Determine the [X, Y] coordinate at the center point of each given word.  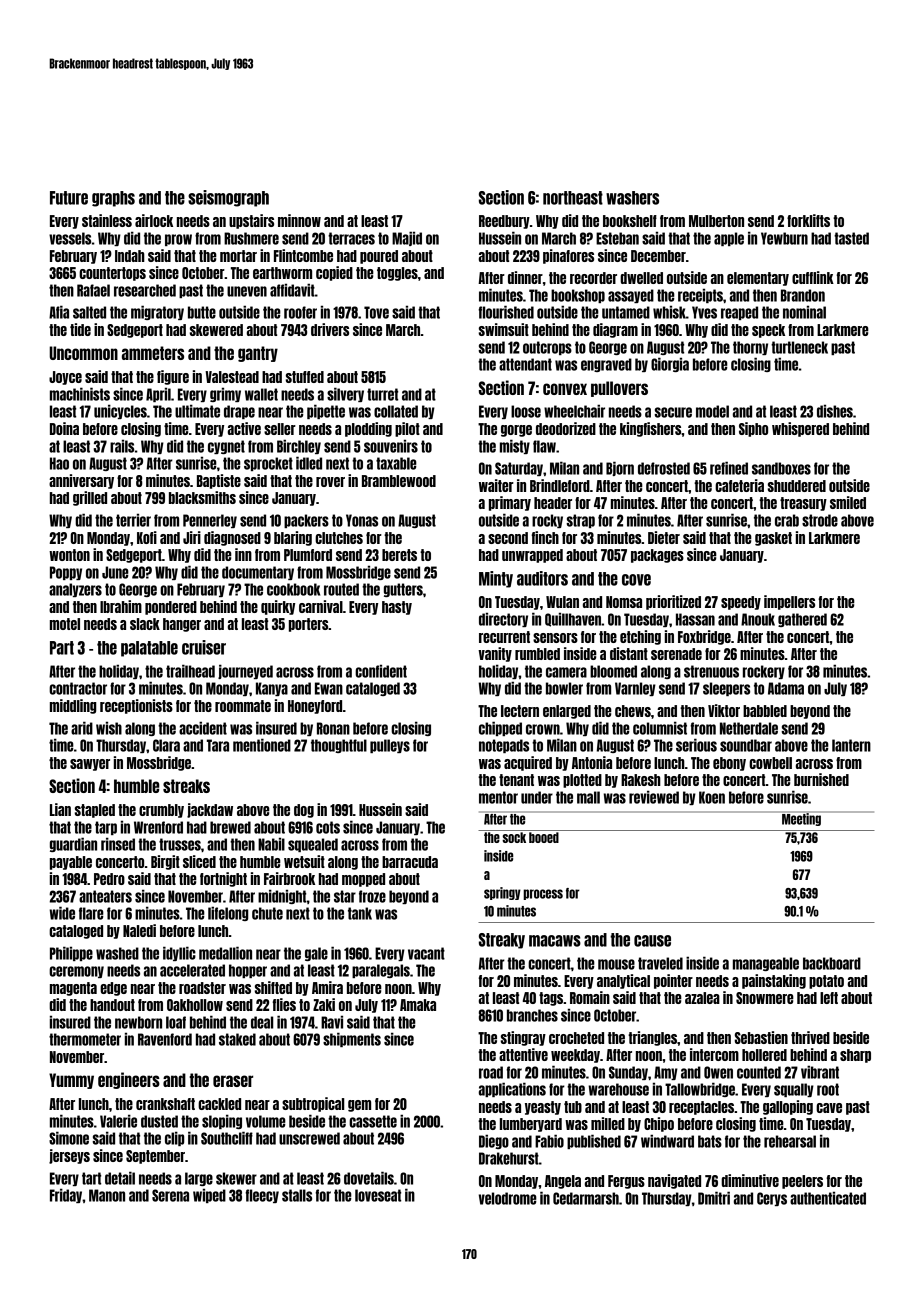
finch [545, 537]
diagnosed [232, 538]
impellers [789, 602]
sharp [855, 1056]
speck [768, 331]
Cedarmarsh [586, 1198]
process [543, 894]
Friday [66, 1195]
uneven [247, 291]
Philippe [71, 953]
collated [396, 411]
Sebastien [761, 1037]
